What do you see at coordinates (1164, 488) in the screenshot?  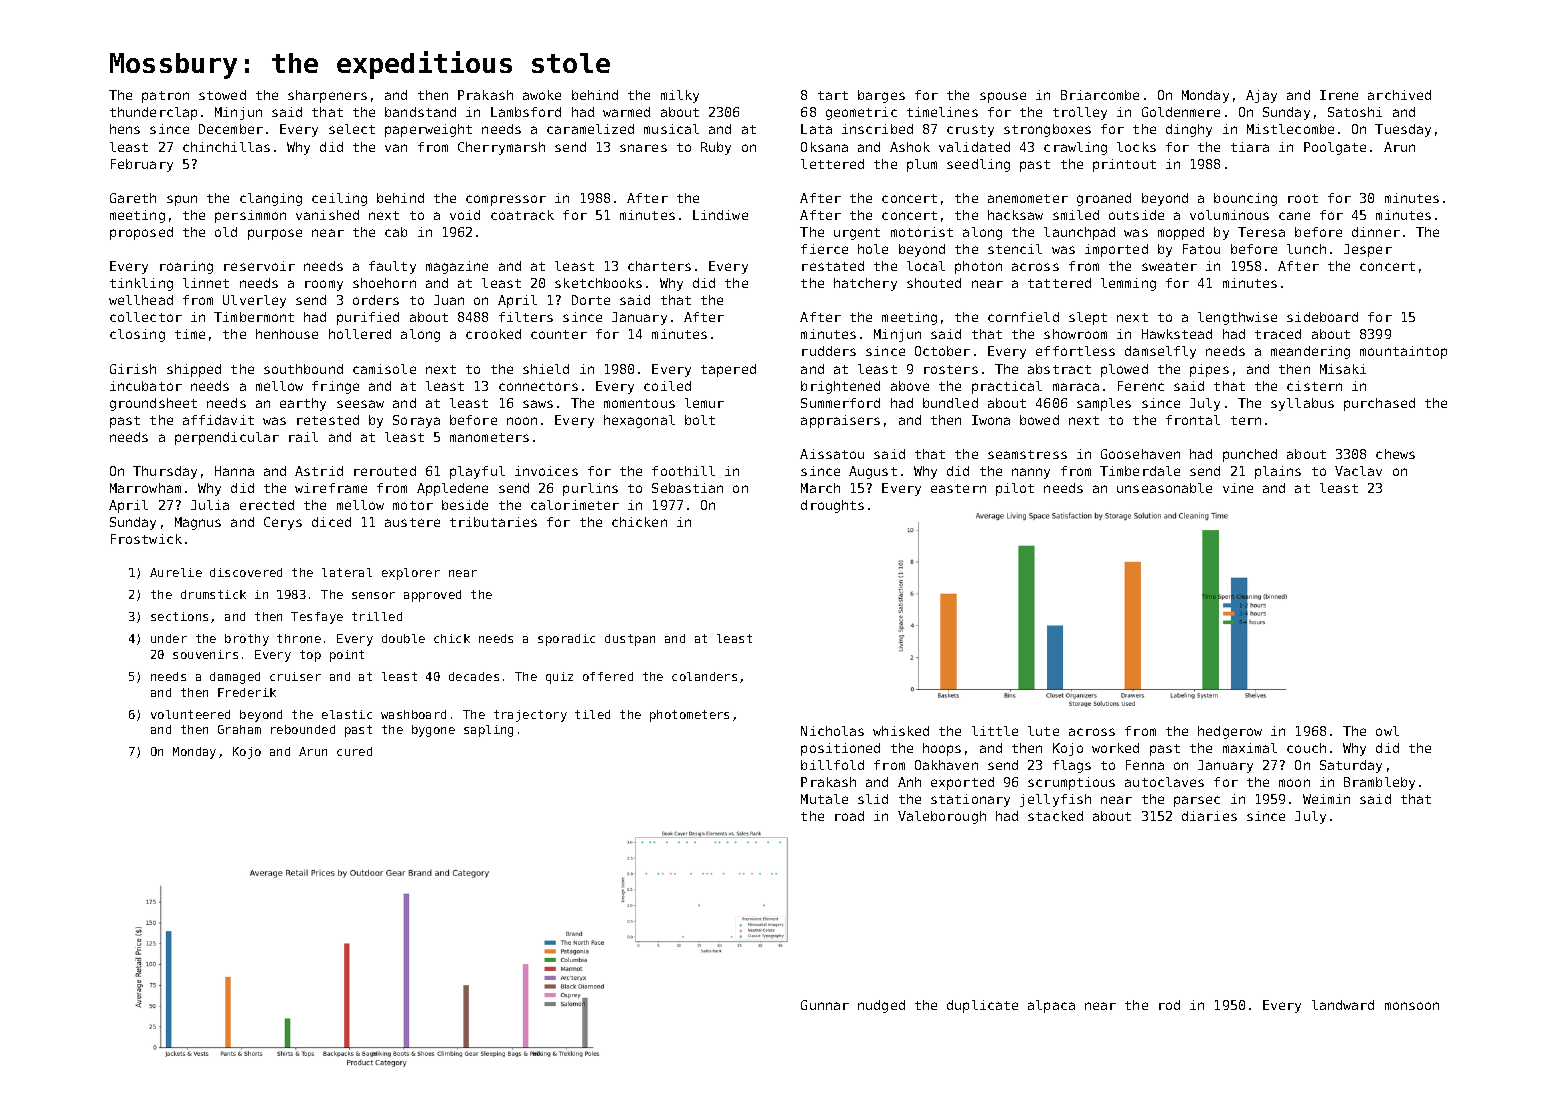 I see `unseasonable` at bounding box center [1164, 488].
